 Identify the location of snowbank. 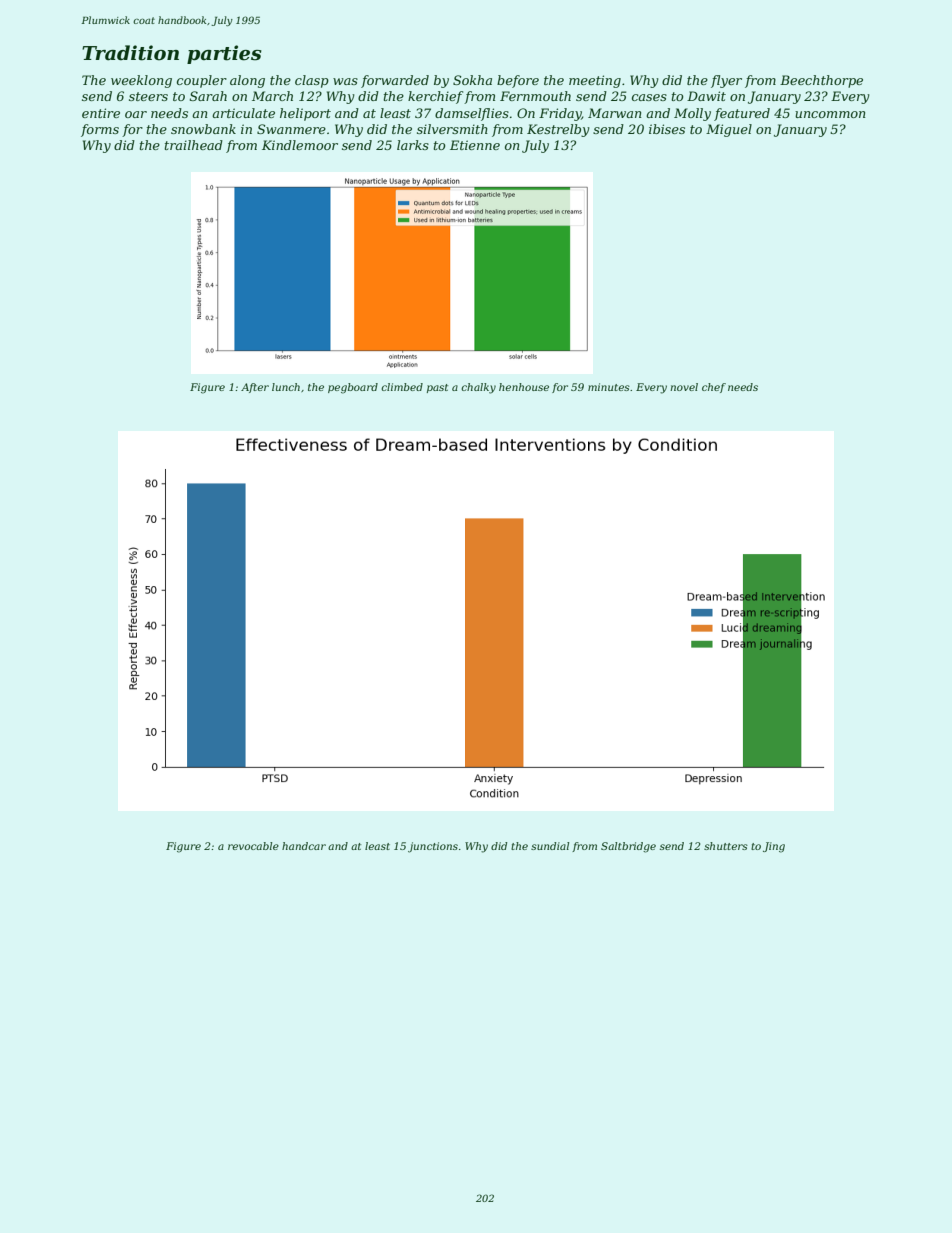
(203, 129).
